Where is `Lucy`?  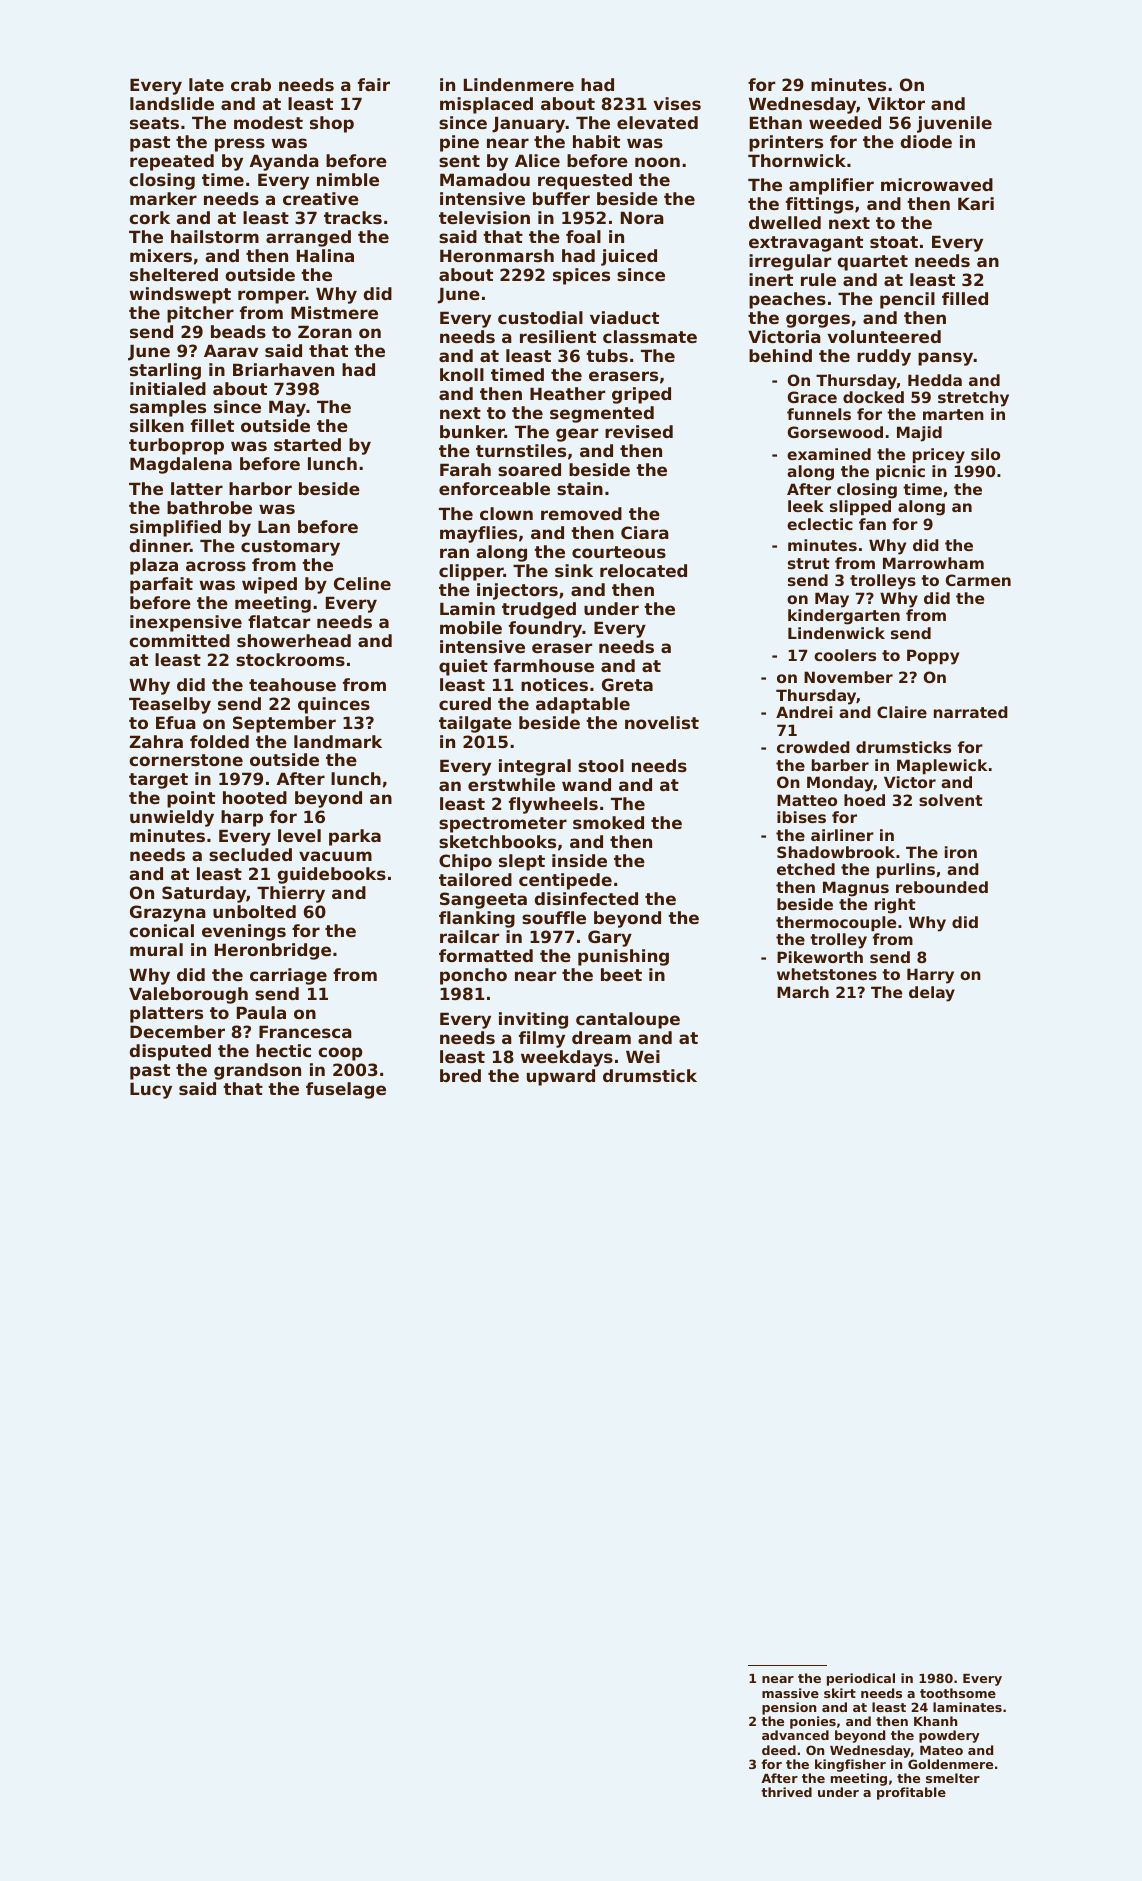
Lucy is located at coordinates (151, 1091).
